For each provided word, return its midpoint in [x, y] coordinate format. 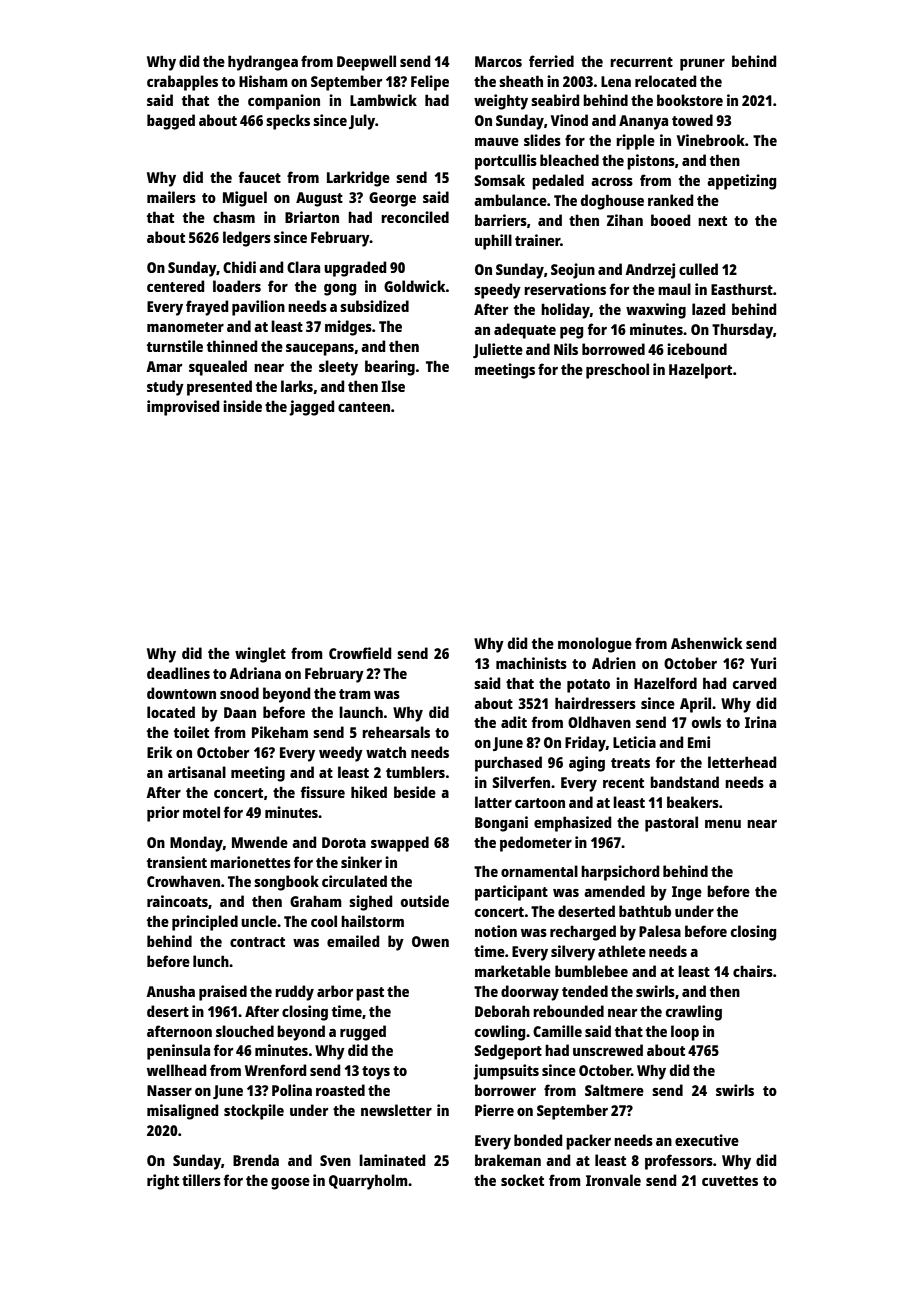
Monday [196, 844]
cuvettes [730, 1181]
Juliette [498, 350]
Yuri [763, 663]
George [392, 199]
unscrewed [608, 1050]
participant [511, 893]
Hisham [263, 81]
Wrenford [276, 1070]
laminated [392, 1160]
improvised [183, 408]
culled [698, 269]
